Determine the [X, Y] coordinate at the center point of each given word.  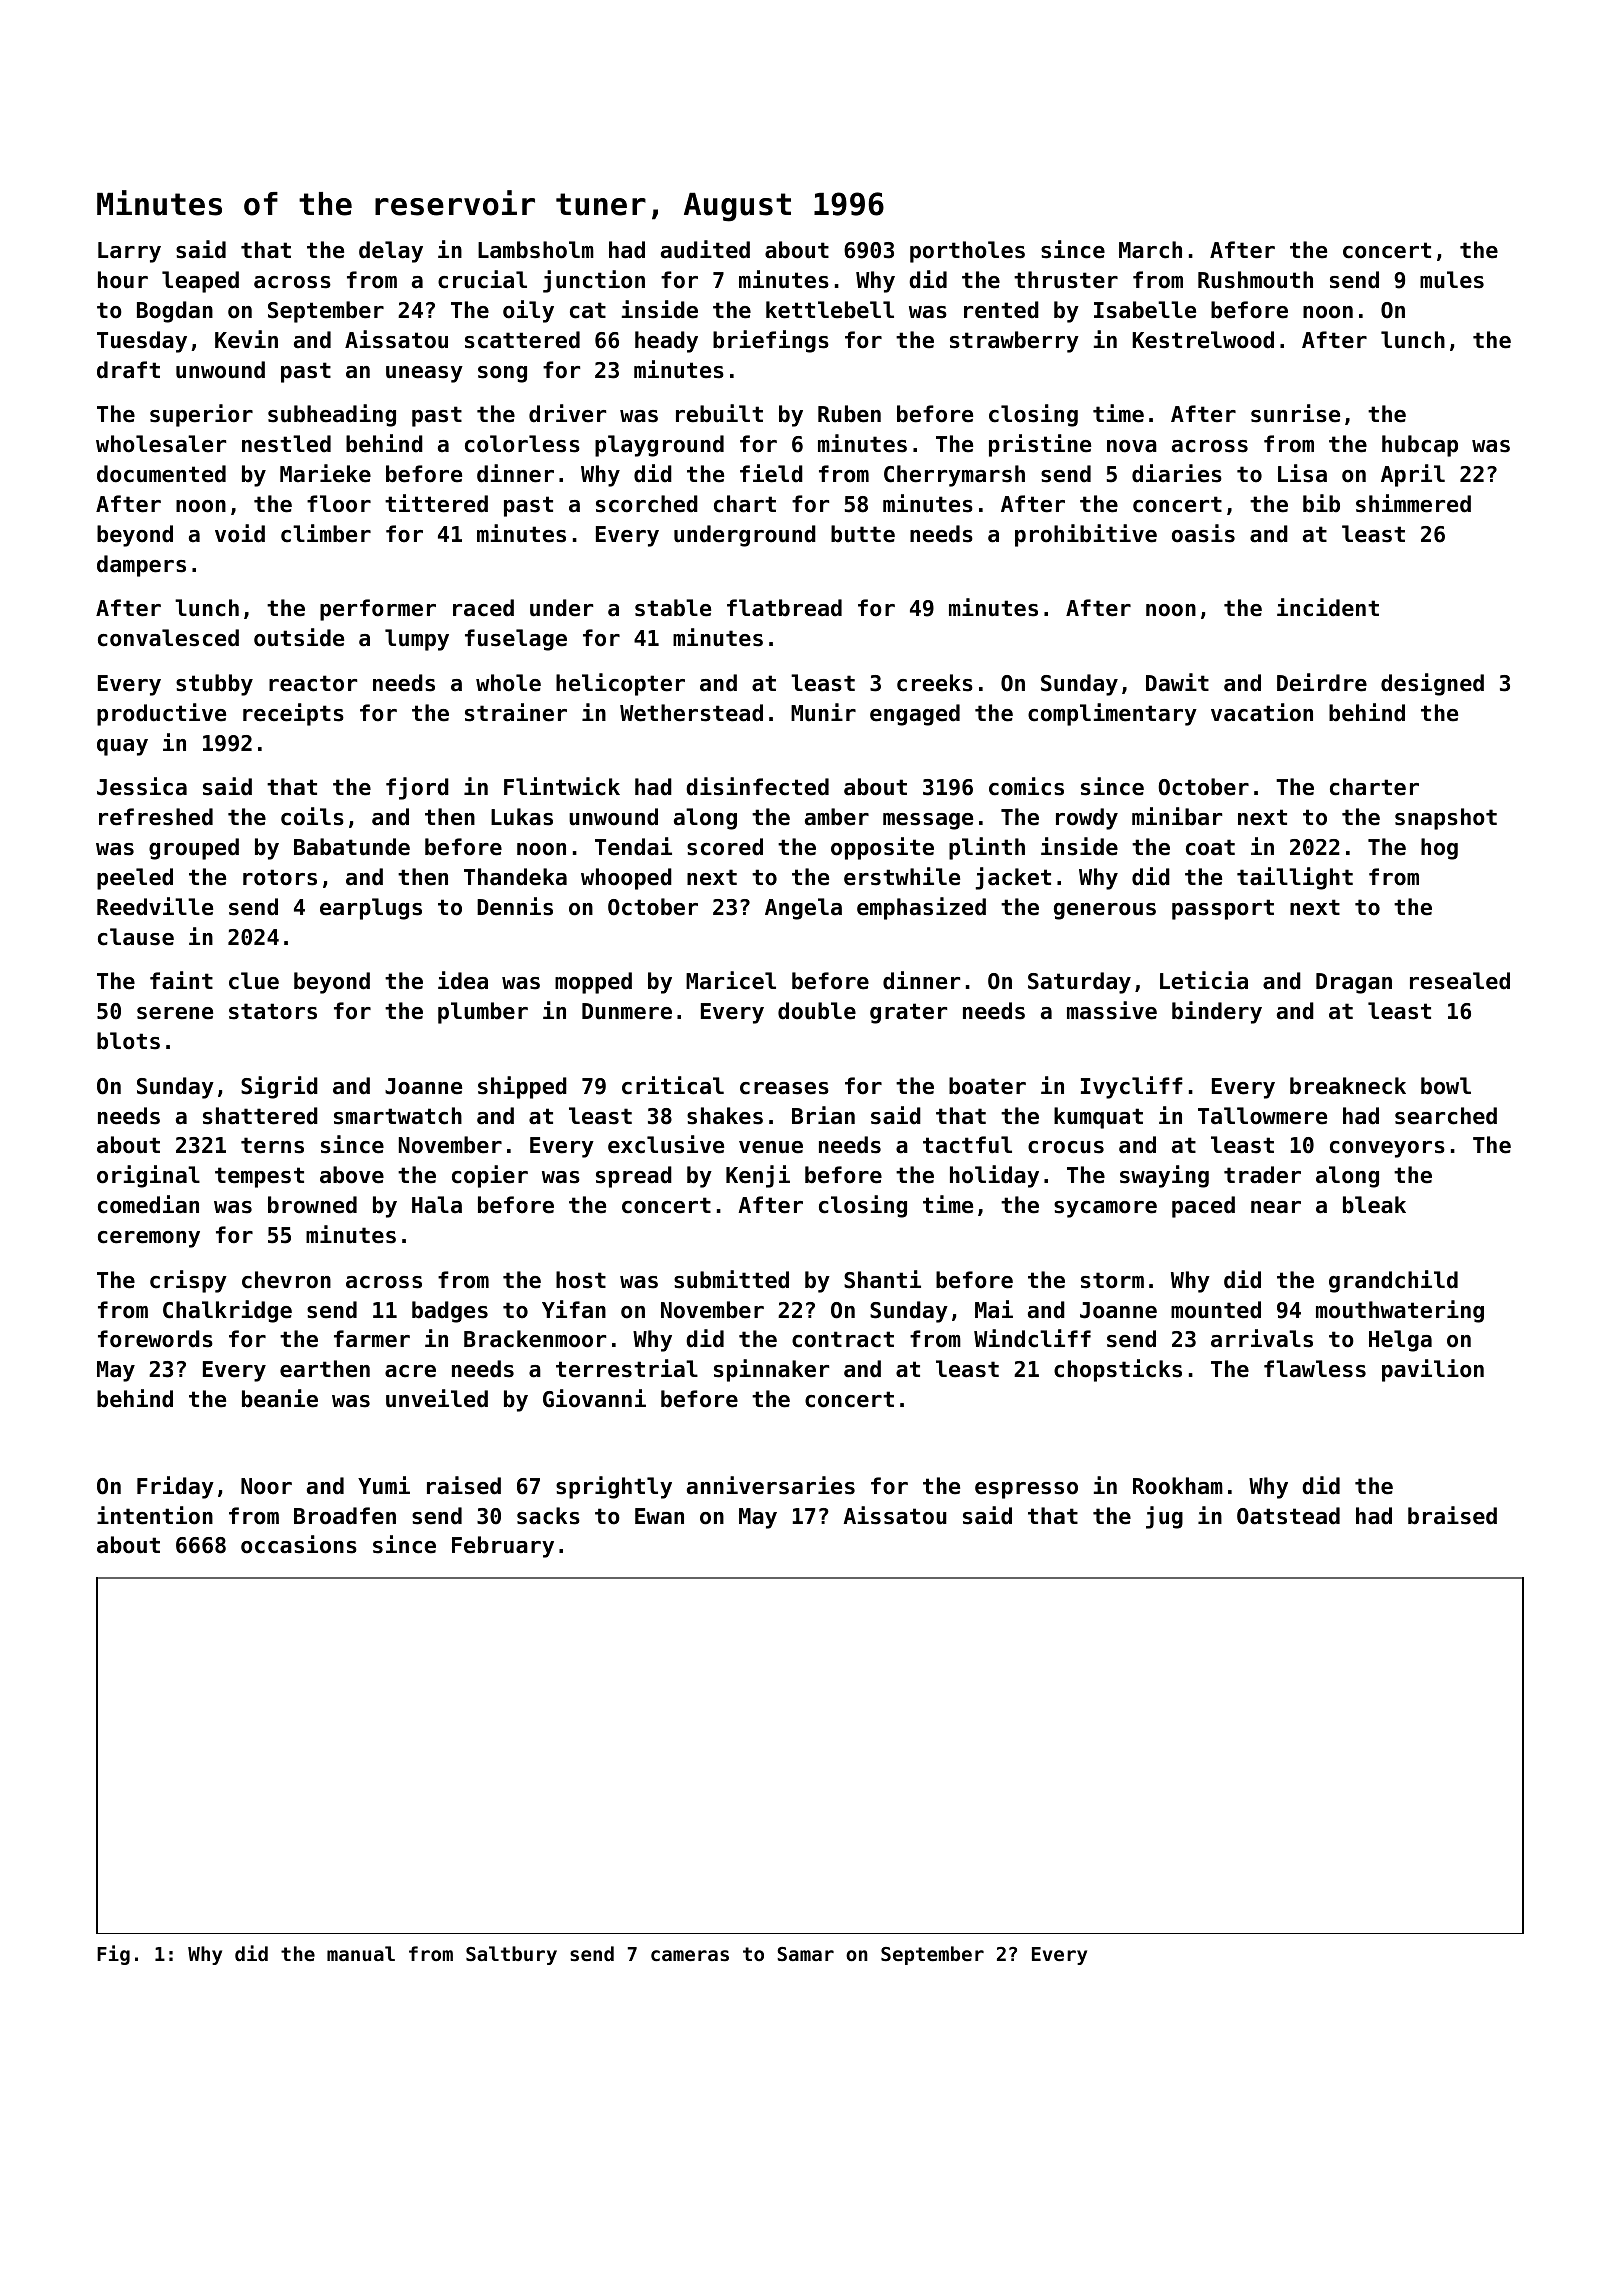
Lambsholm [536, 250]
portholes [967, 252]
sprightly [614, 1487]
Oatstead [1288, 1516]
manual [361, 1953]
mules [1452, 280]
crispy [188, 1281]
